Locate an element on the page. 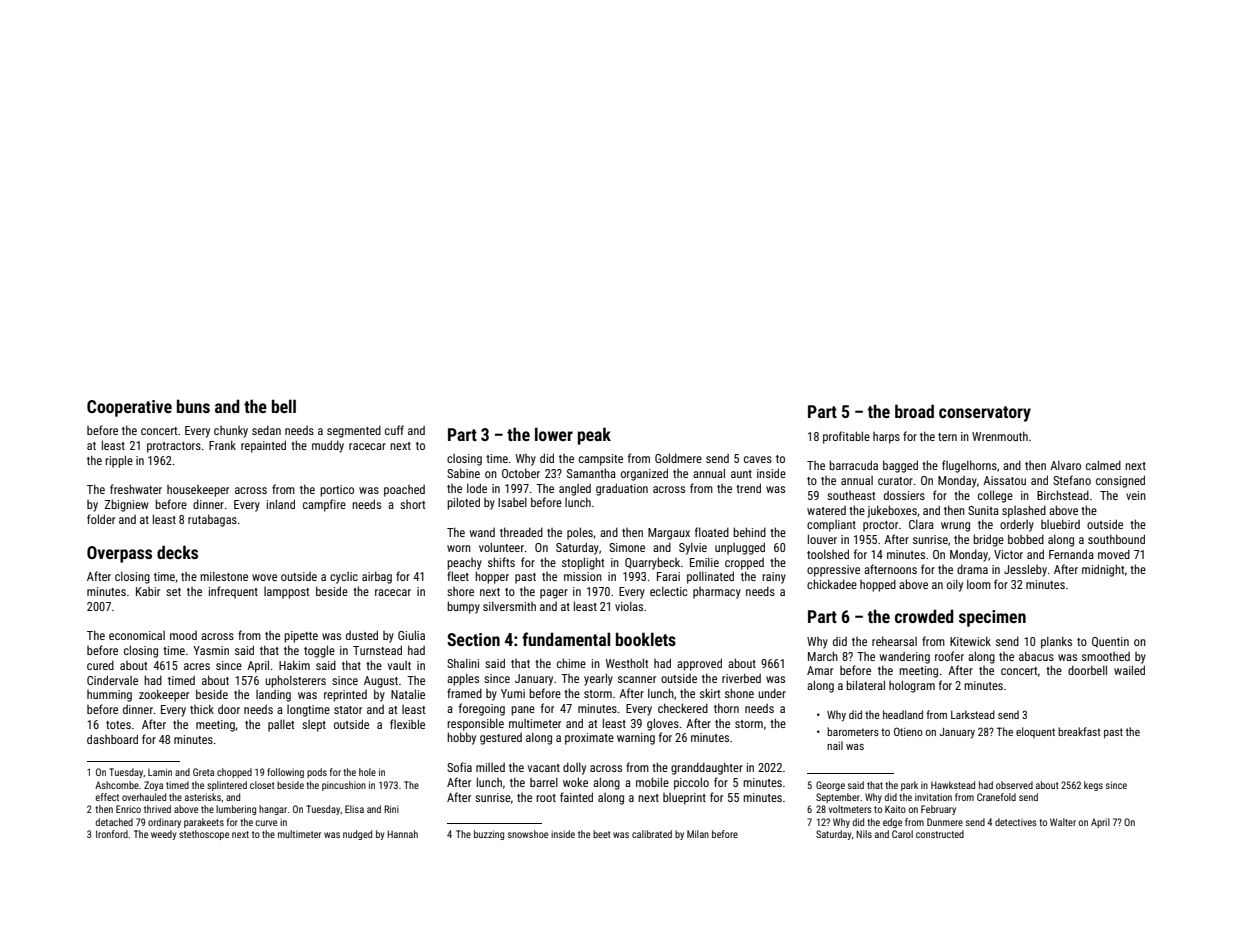  detached is located at coordinates (114, 822).
